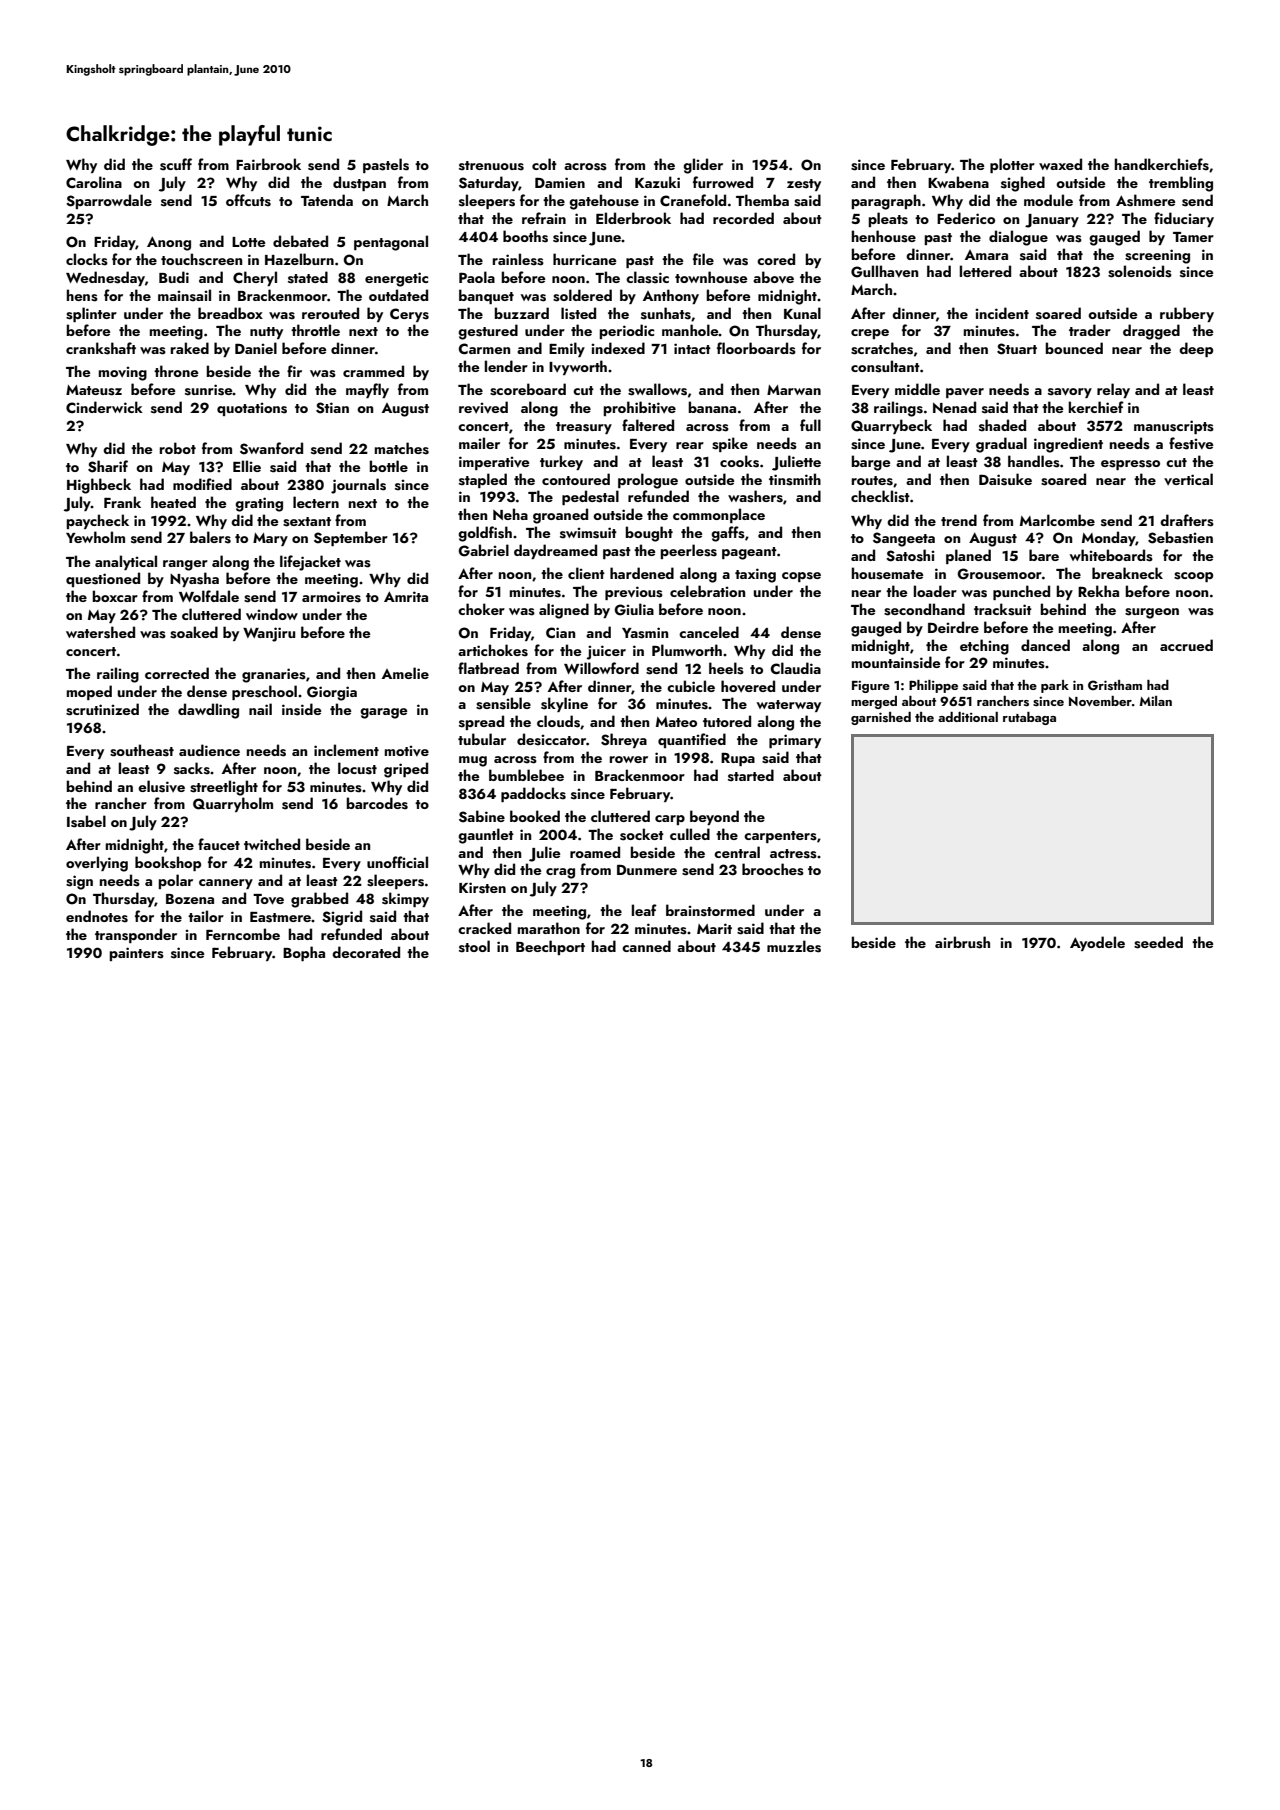 Image resolution: width=1280 pixels, height=1810 pixels. I want to click on Giorgia, so click(332, 693).
